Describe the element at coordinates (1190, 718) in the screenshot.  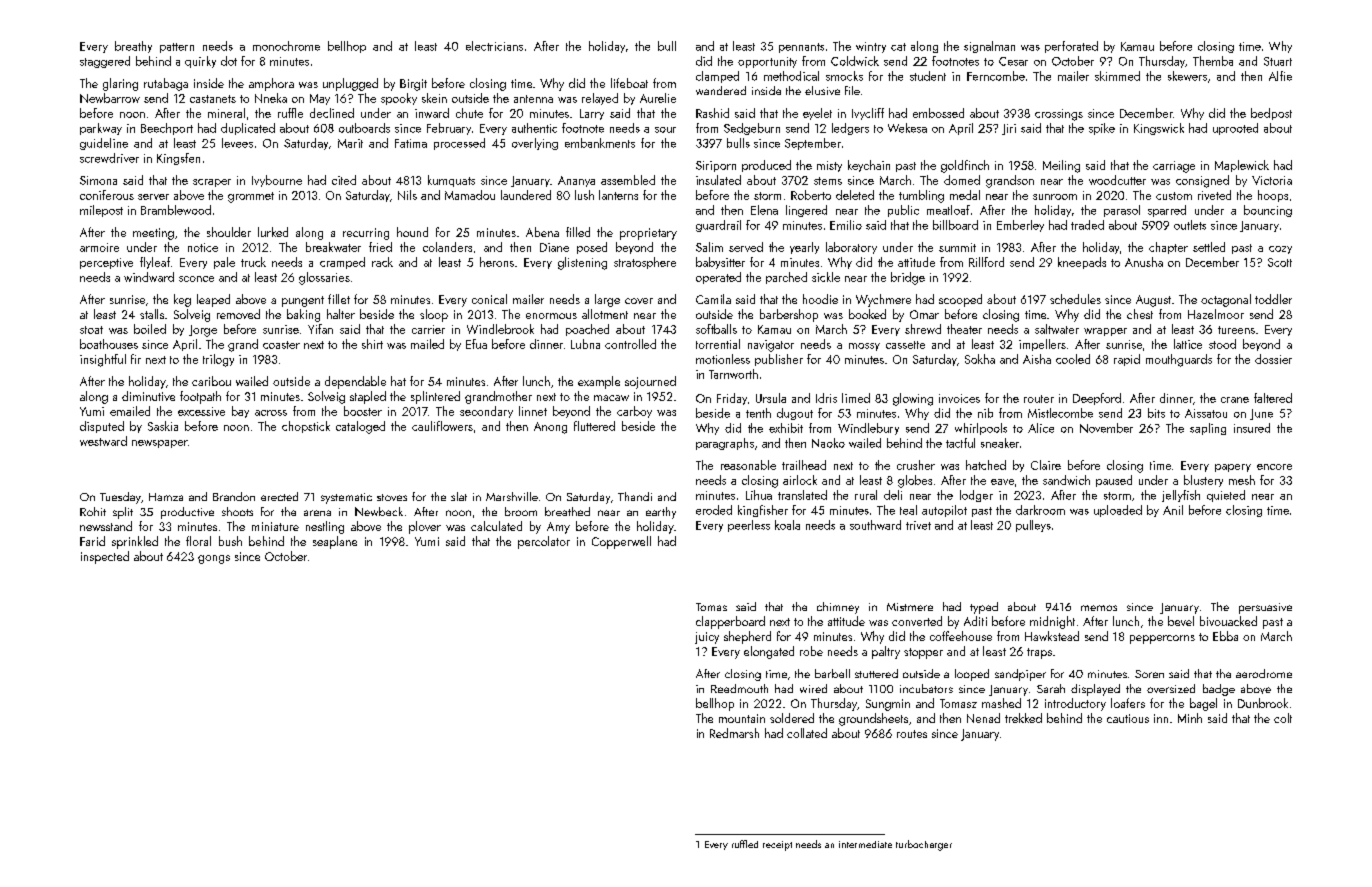
I see `Minh` at that location.
